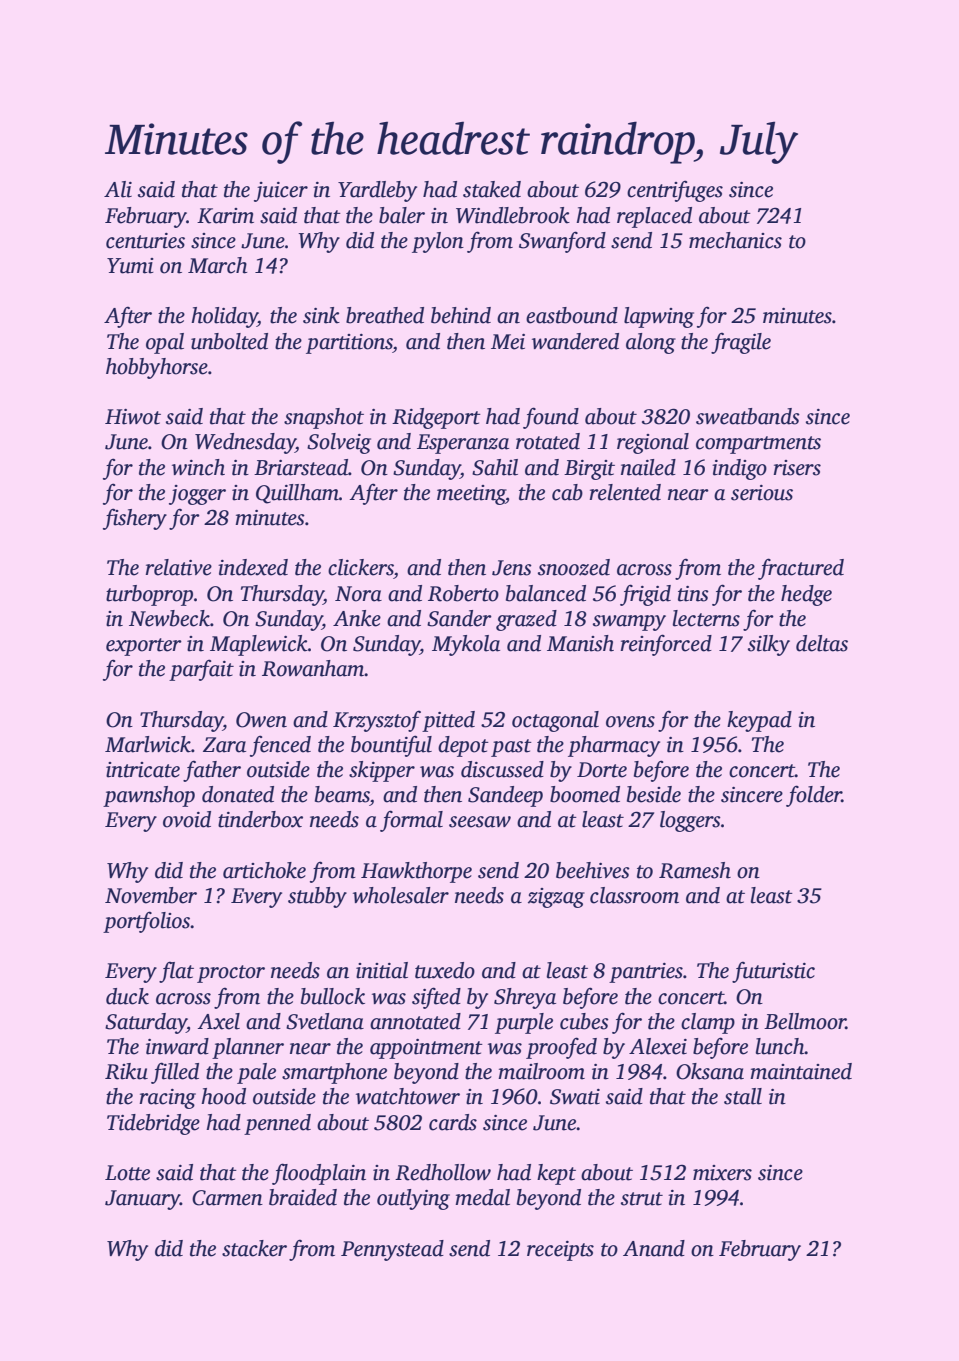 This screenshot has width=959, height=1361. I want to click on Ali, so click(118, 189).
